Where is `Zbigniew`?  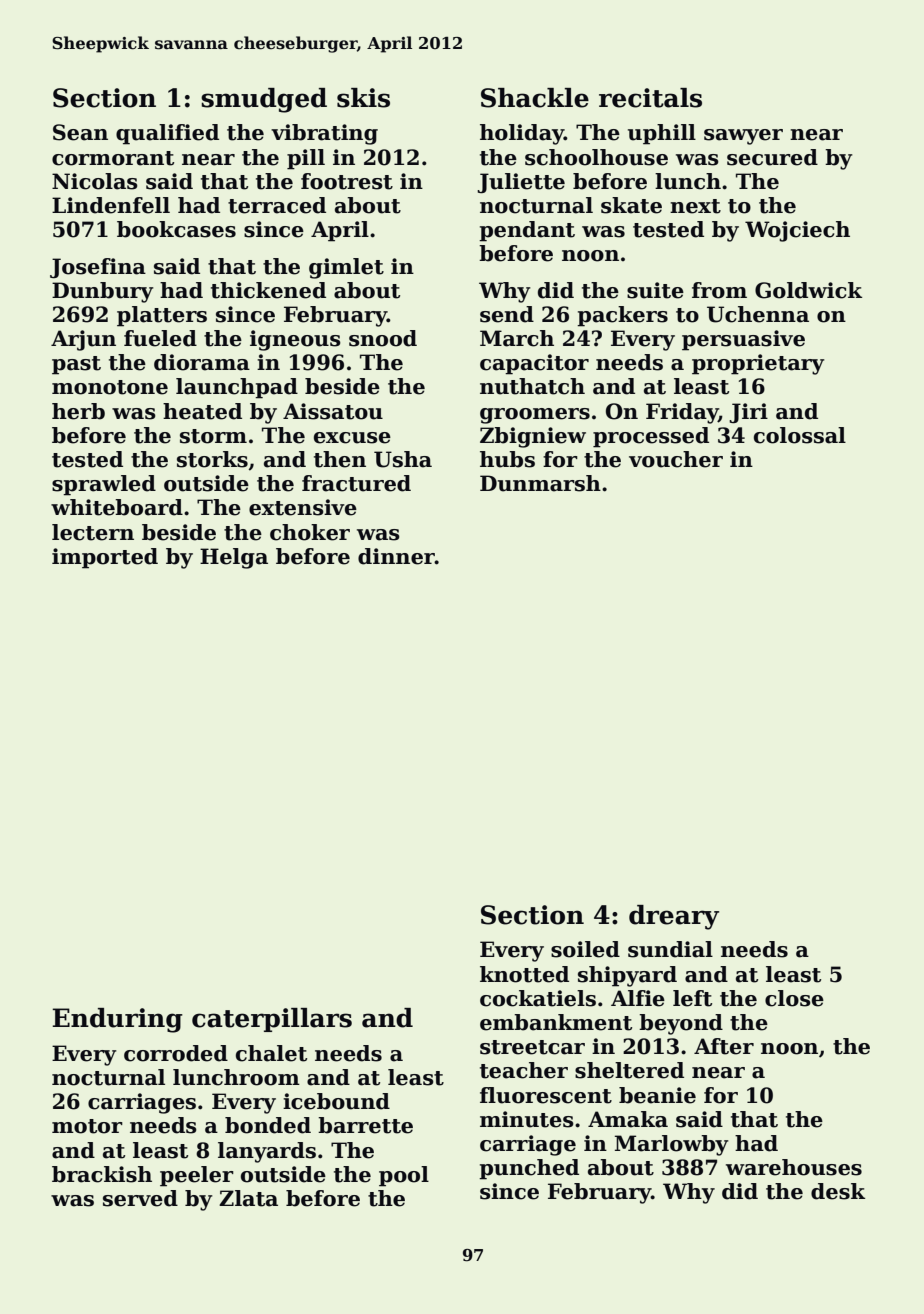
Zbigniew is located at coordinates (533, 437).
